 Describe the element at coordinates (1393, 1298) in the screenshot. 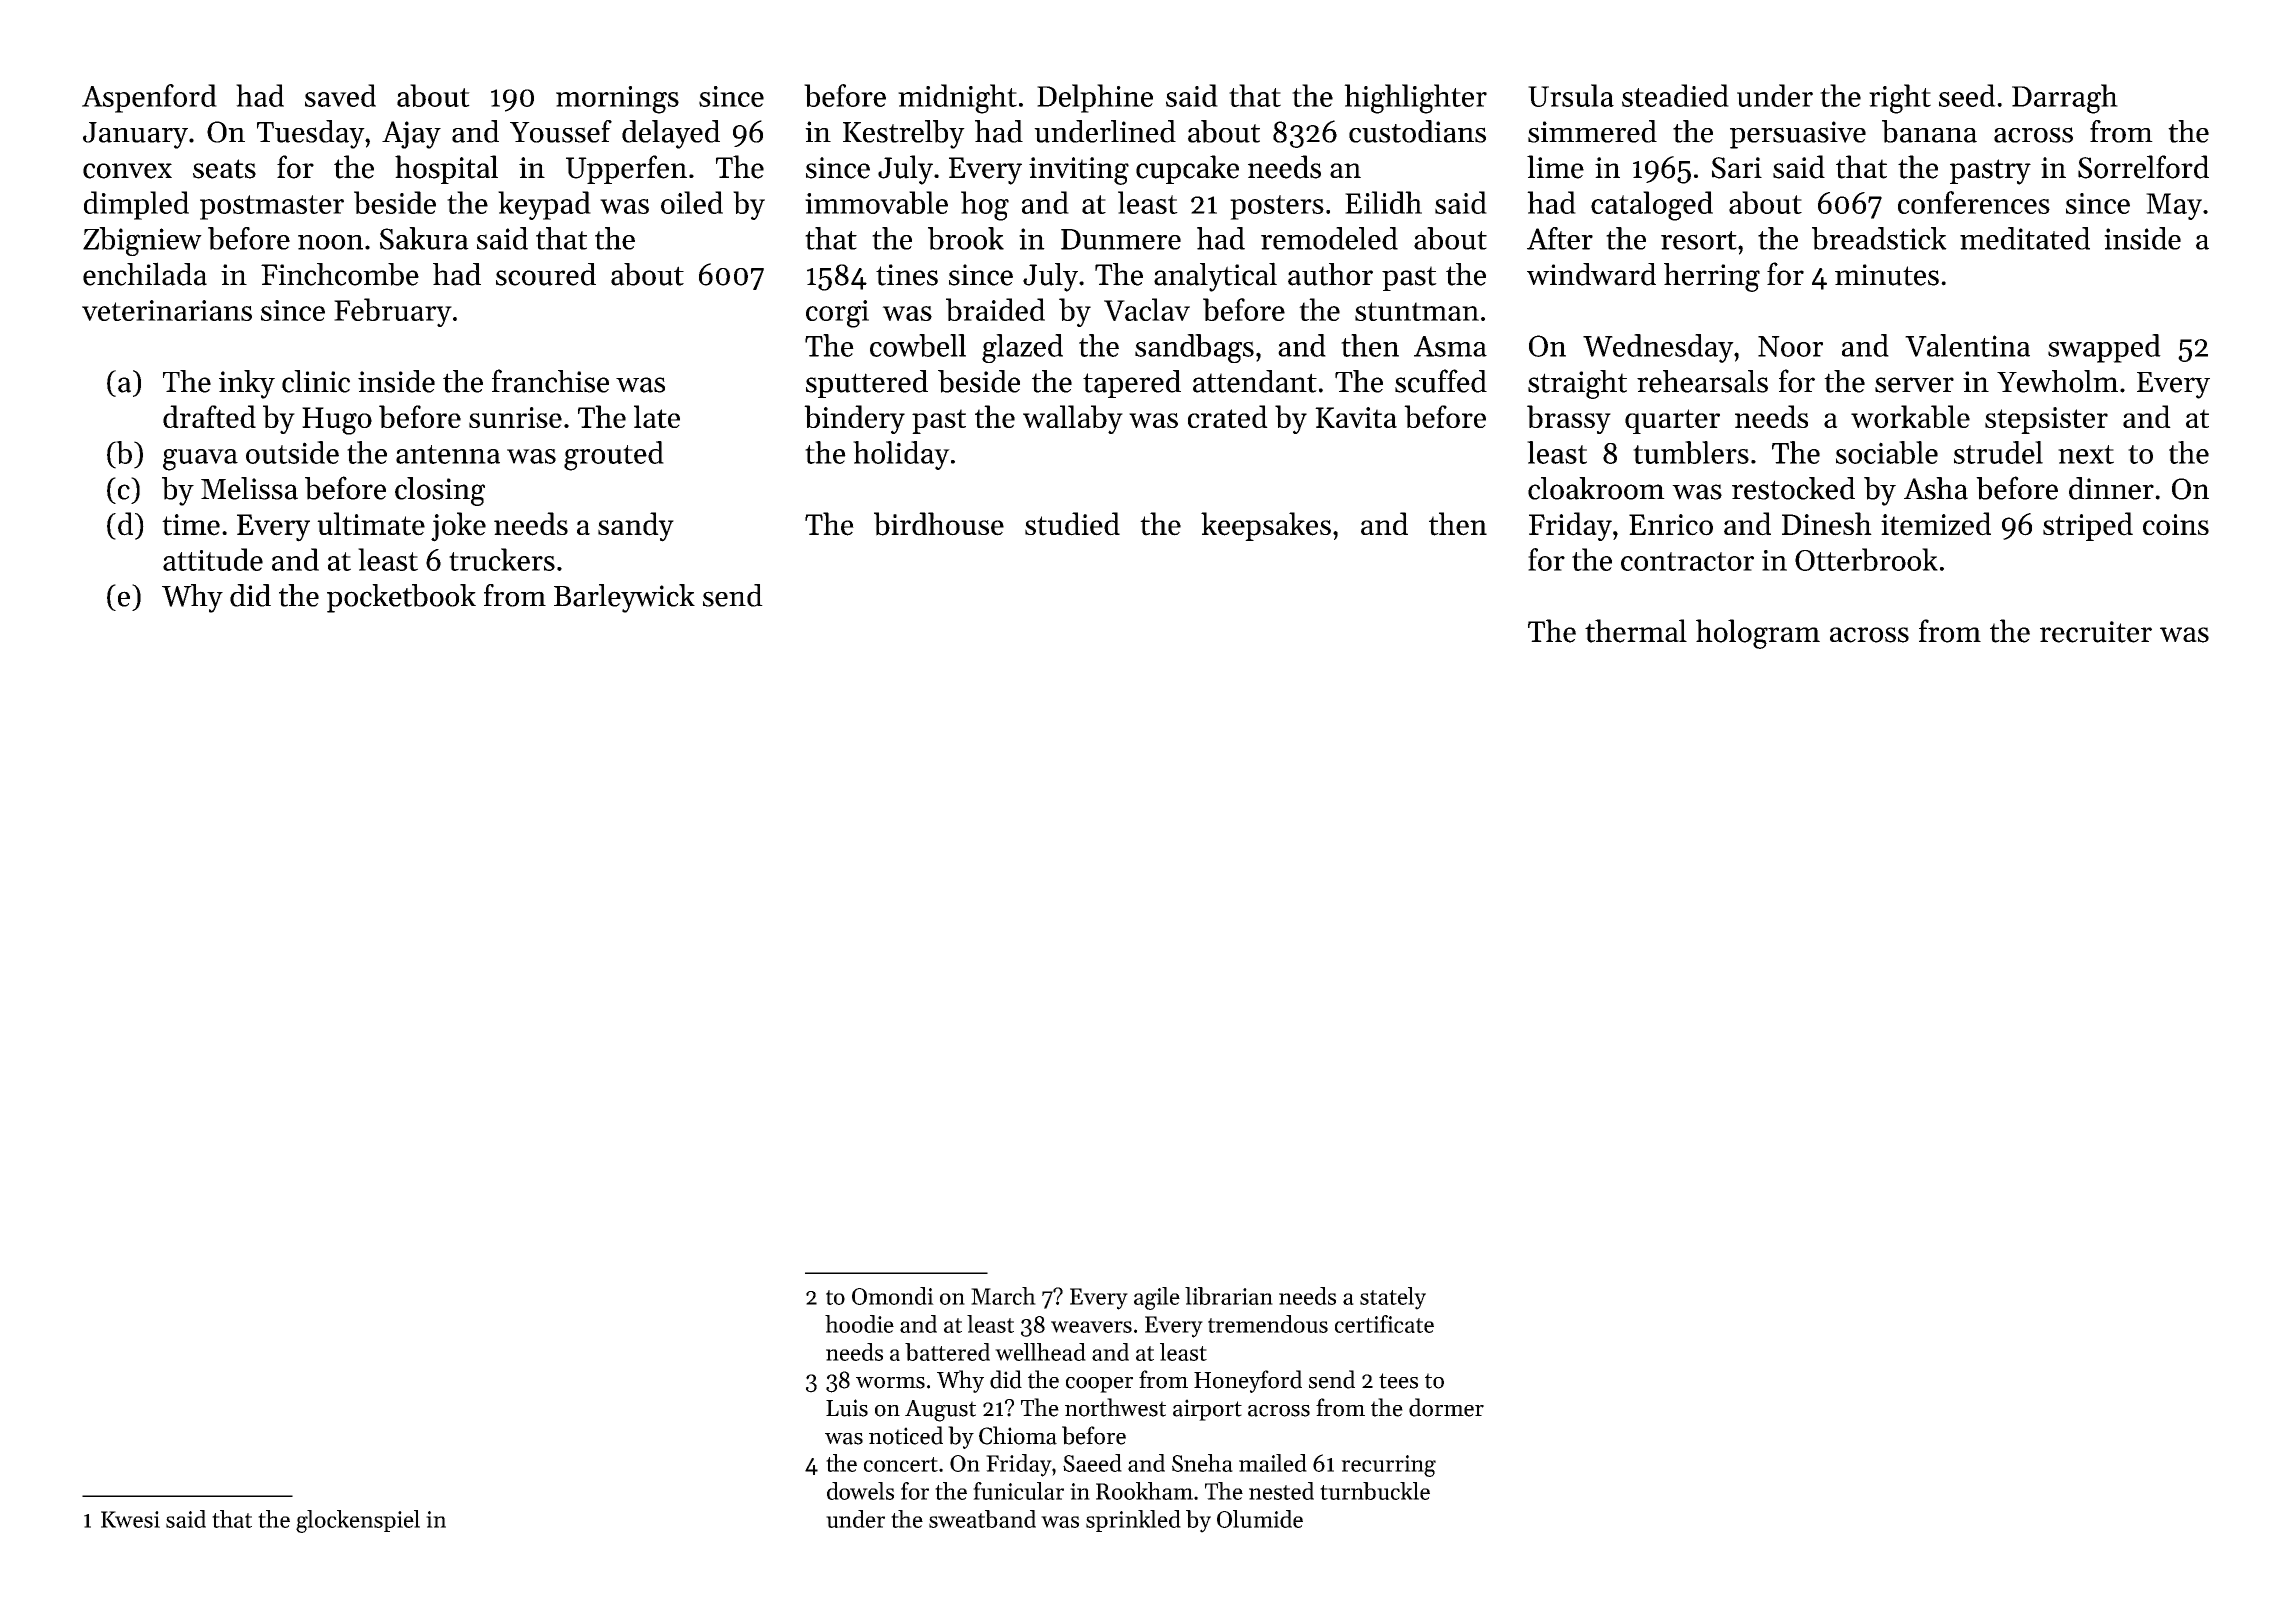

I see `stately` at that location.
